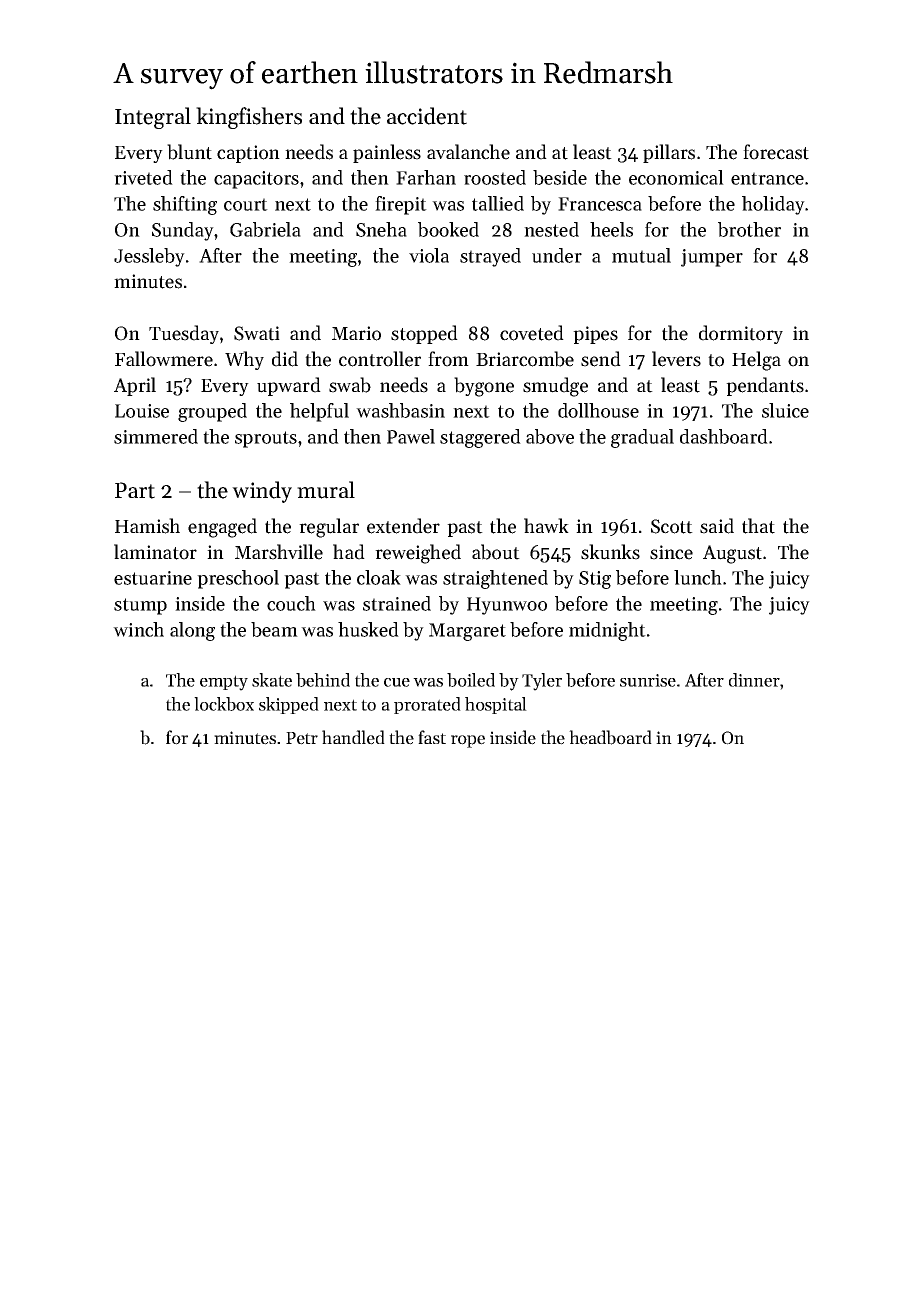  What do you see at coordinates (302, 738) in the page?
I see `Petr` at bounding box center [302, 738].
